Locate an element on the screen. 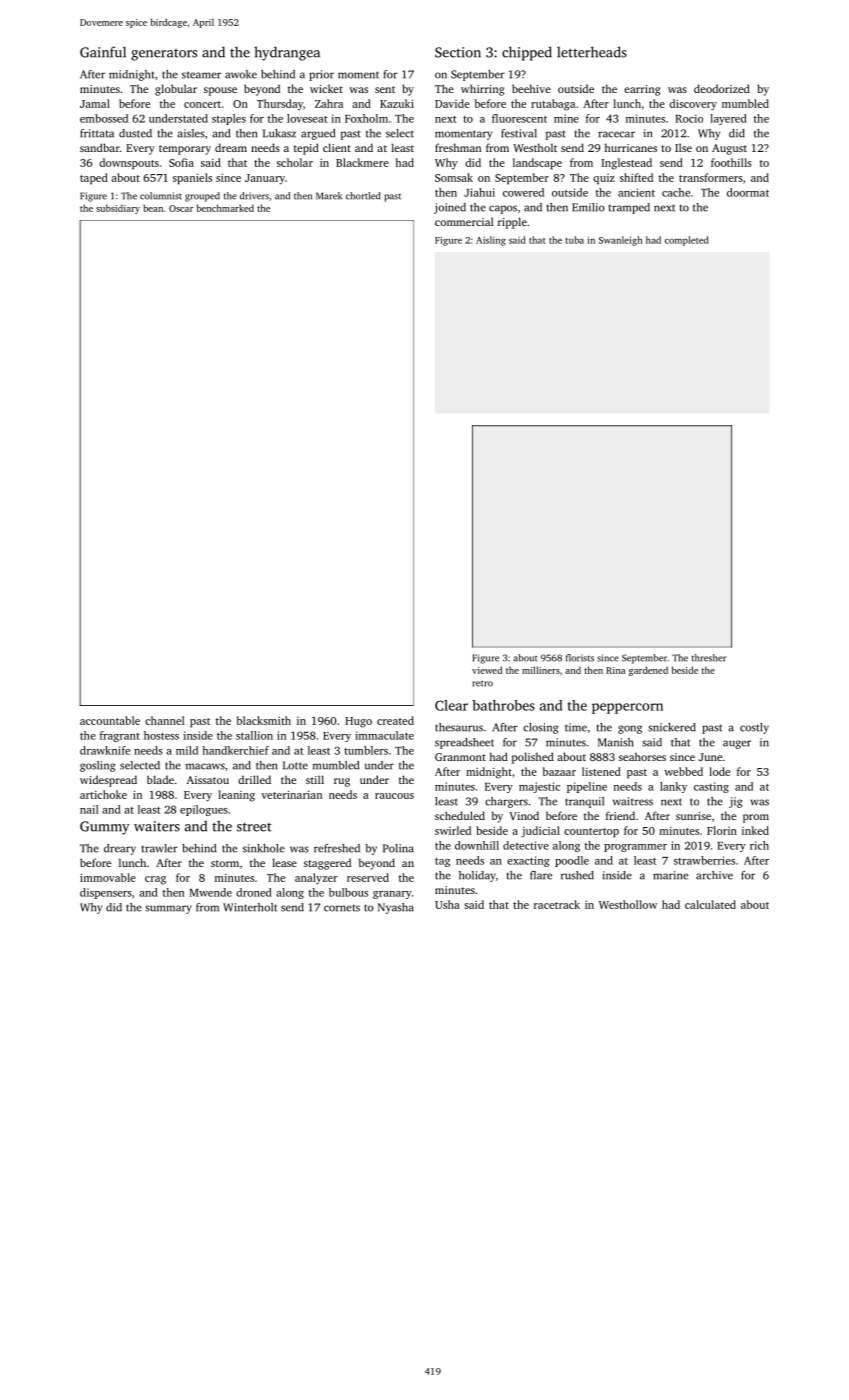 This screenshot has height=1400, width=849. cornets is located at coordinates (342, 908).
